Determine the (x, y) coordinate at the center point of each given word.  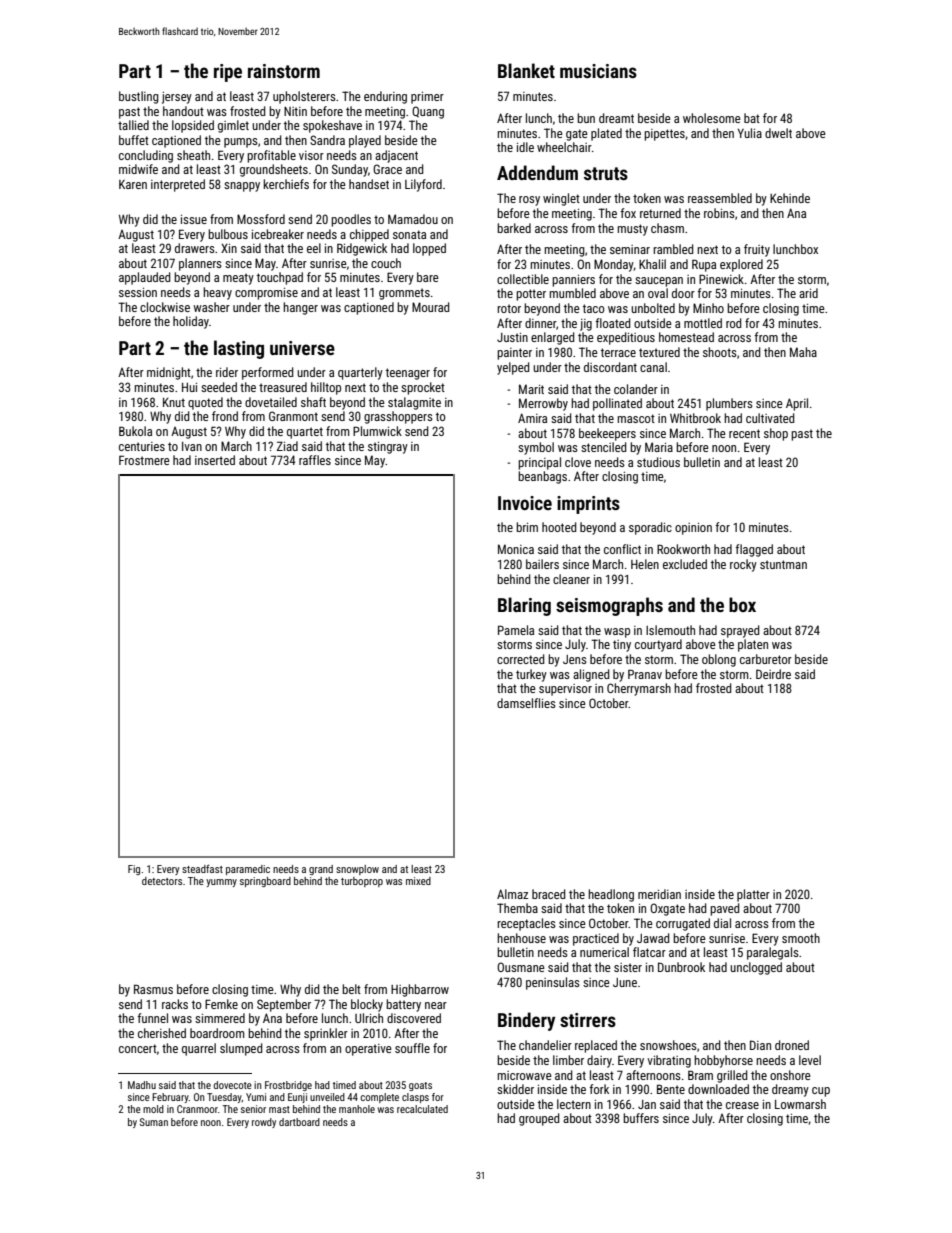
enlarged (553, 338)
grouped (539, 1119)
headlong (611, 895)
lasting (239, 349)
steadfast (202, 868)
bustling (139, 97)
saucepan (659, 282)
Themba (517, 908)
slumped (241, 1049)
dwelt (778, 133)
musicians (598, 71)
